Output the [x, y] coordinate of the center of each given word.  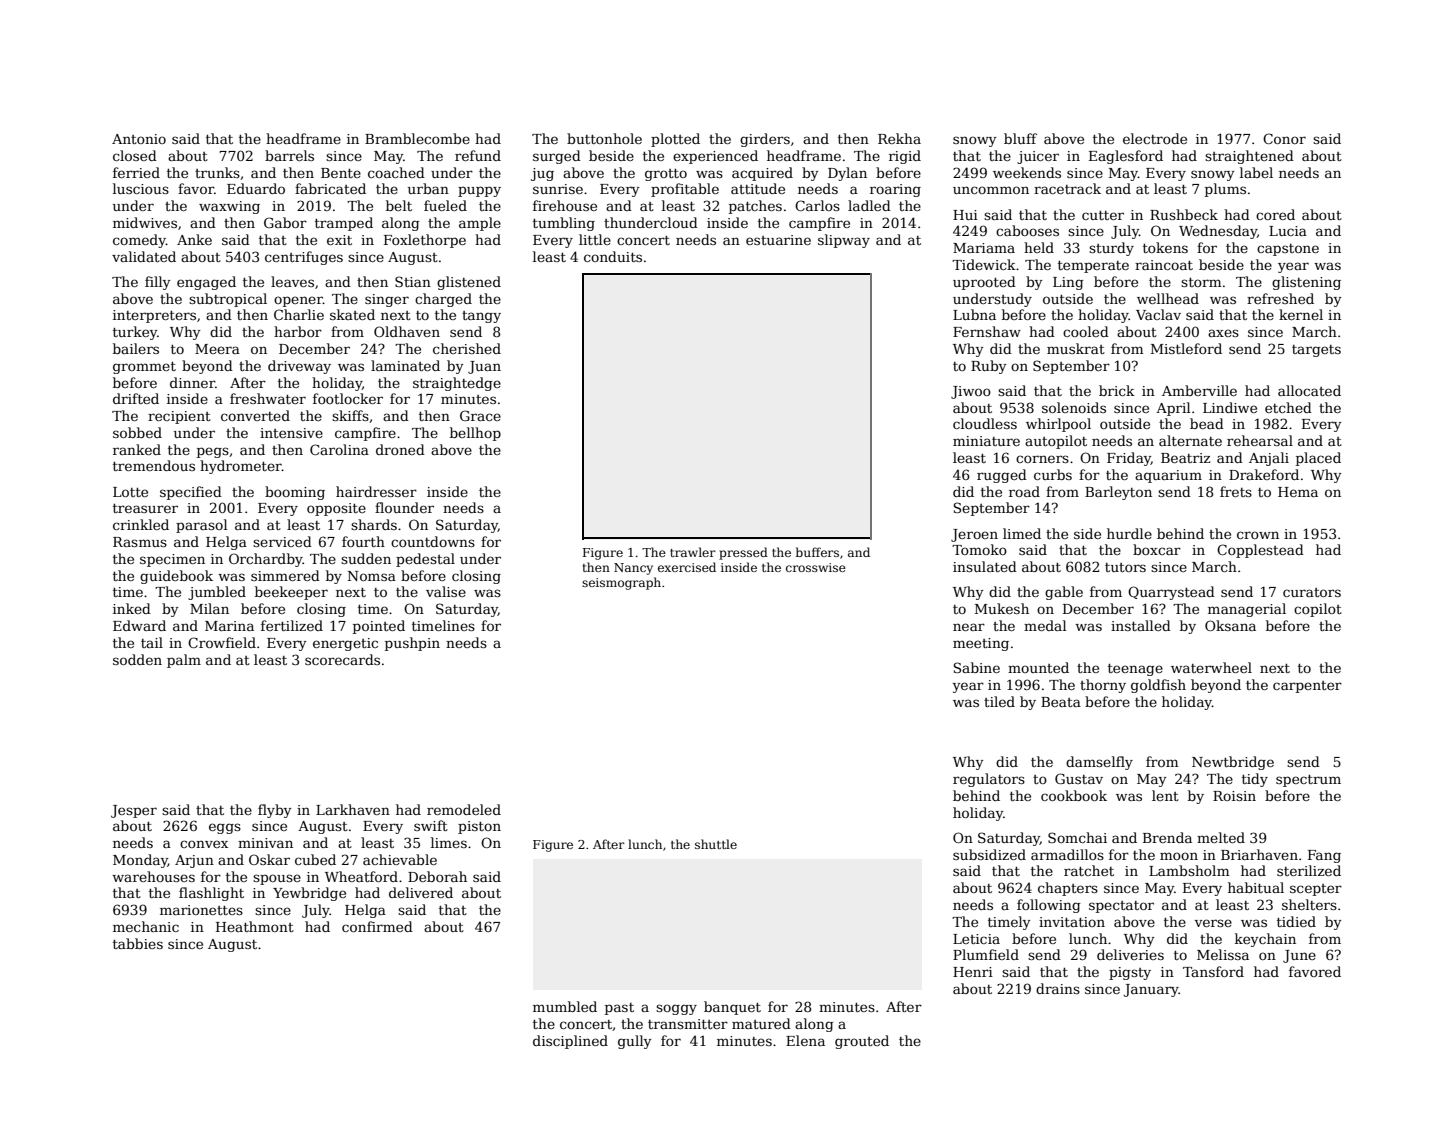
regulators [989, 780]
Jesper [134, 811]
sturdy [1111, 249]
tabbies [138, 943]
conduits [613, 256]
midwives [145, 222]
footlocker [348, 398]
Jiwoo [971, 392]
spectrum [1308, 781]
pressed [743, 553]
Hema [1298, 492]
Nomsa [372, 576]
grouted [862, 1042]
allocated [1309, 390]
